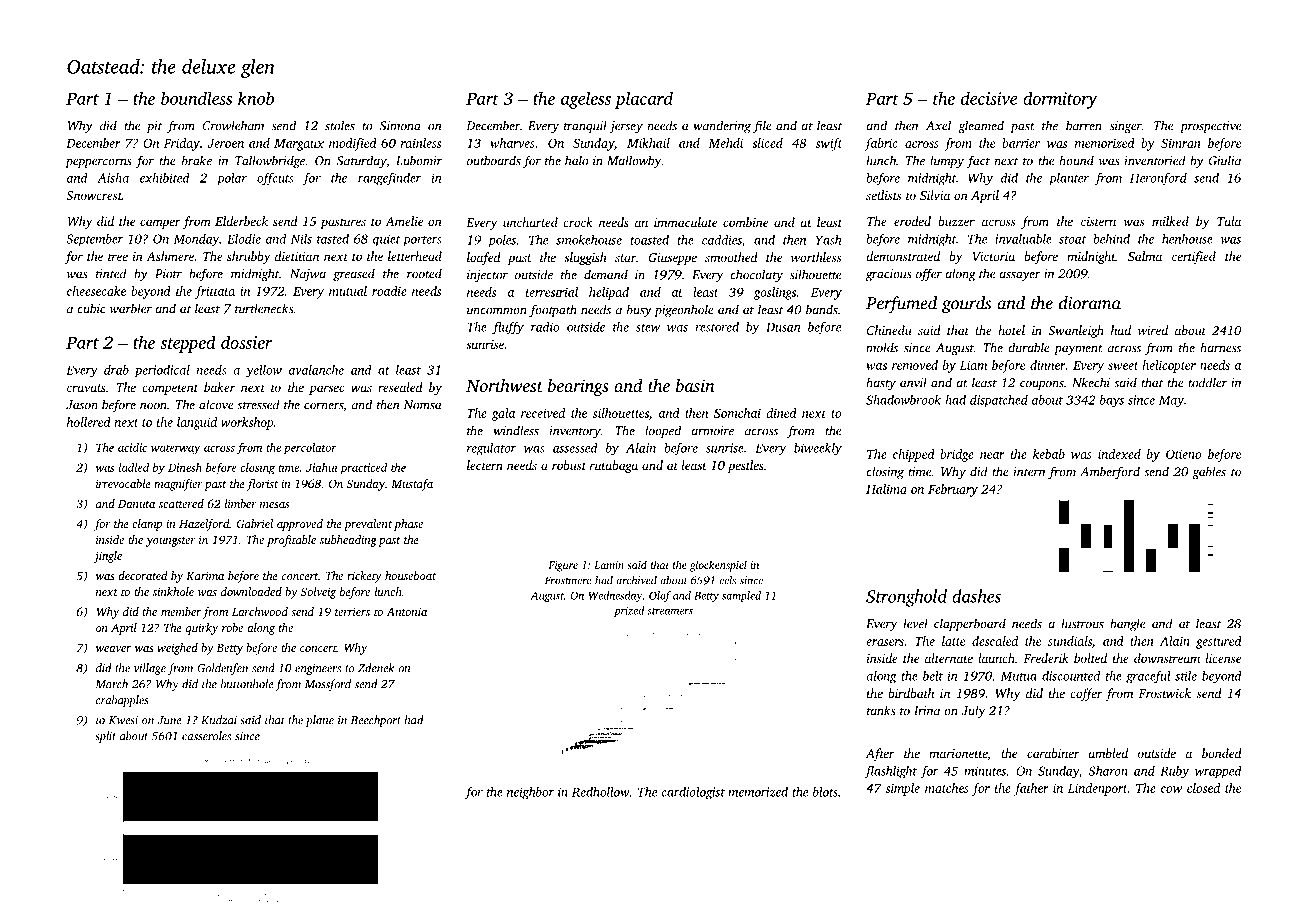 Image resolution: width=1308 pixels, height=924 pixels. I want to click on bearings, so click(578, 387).
